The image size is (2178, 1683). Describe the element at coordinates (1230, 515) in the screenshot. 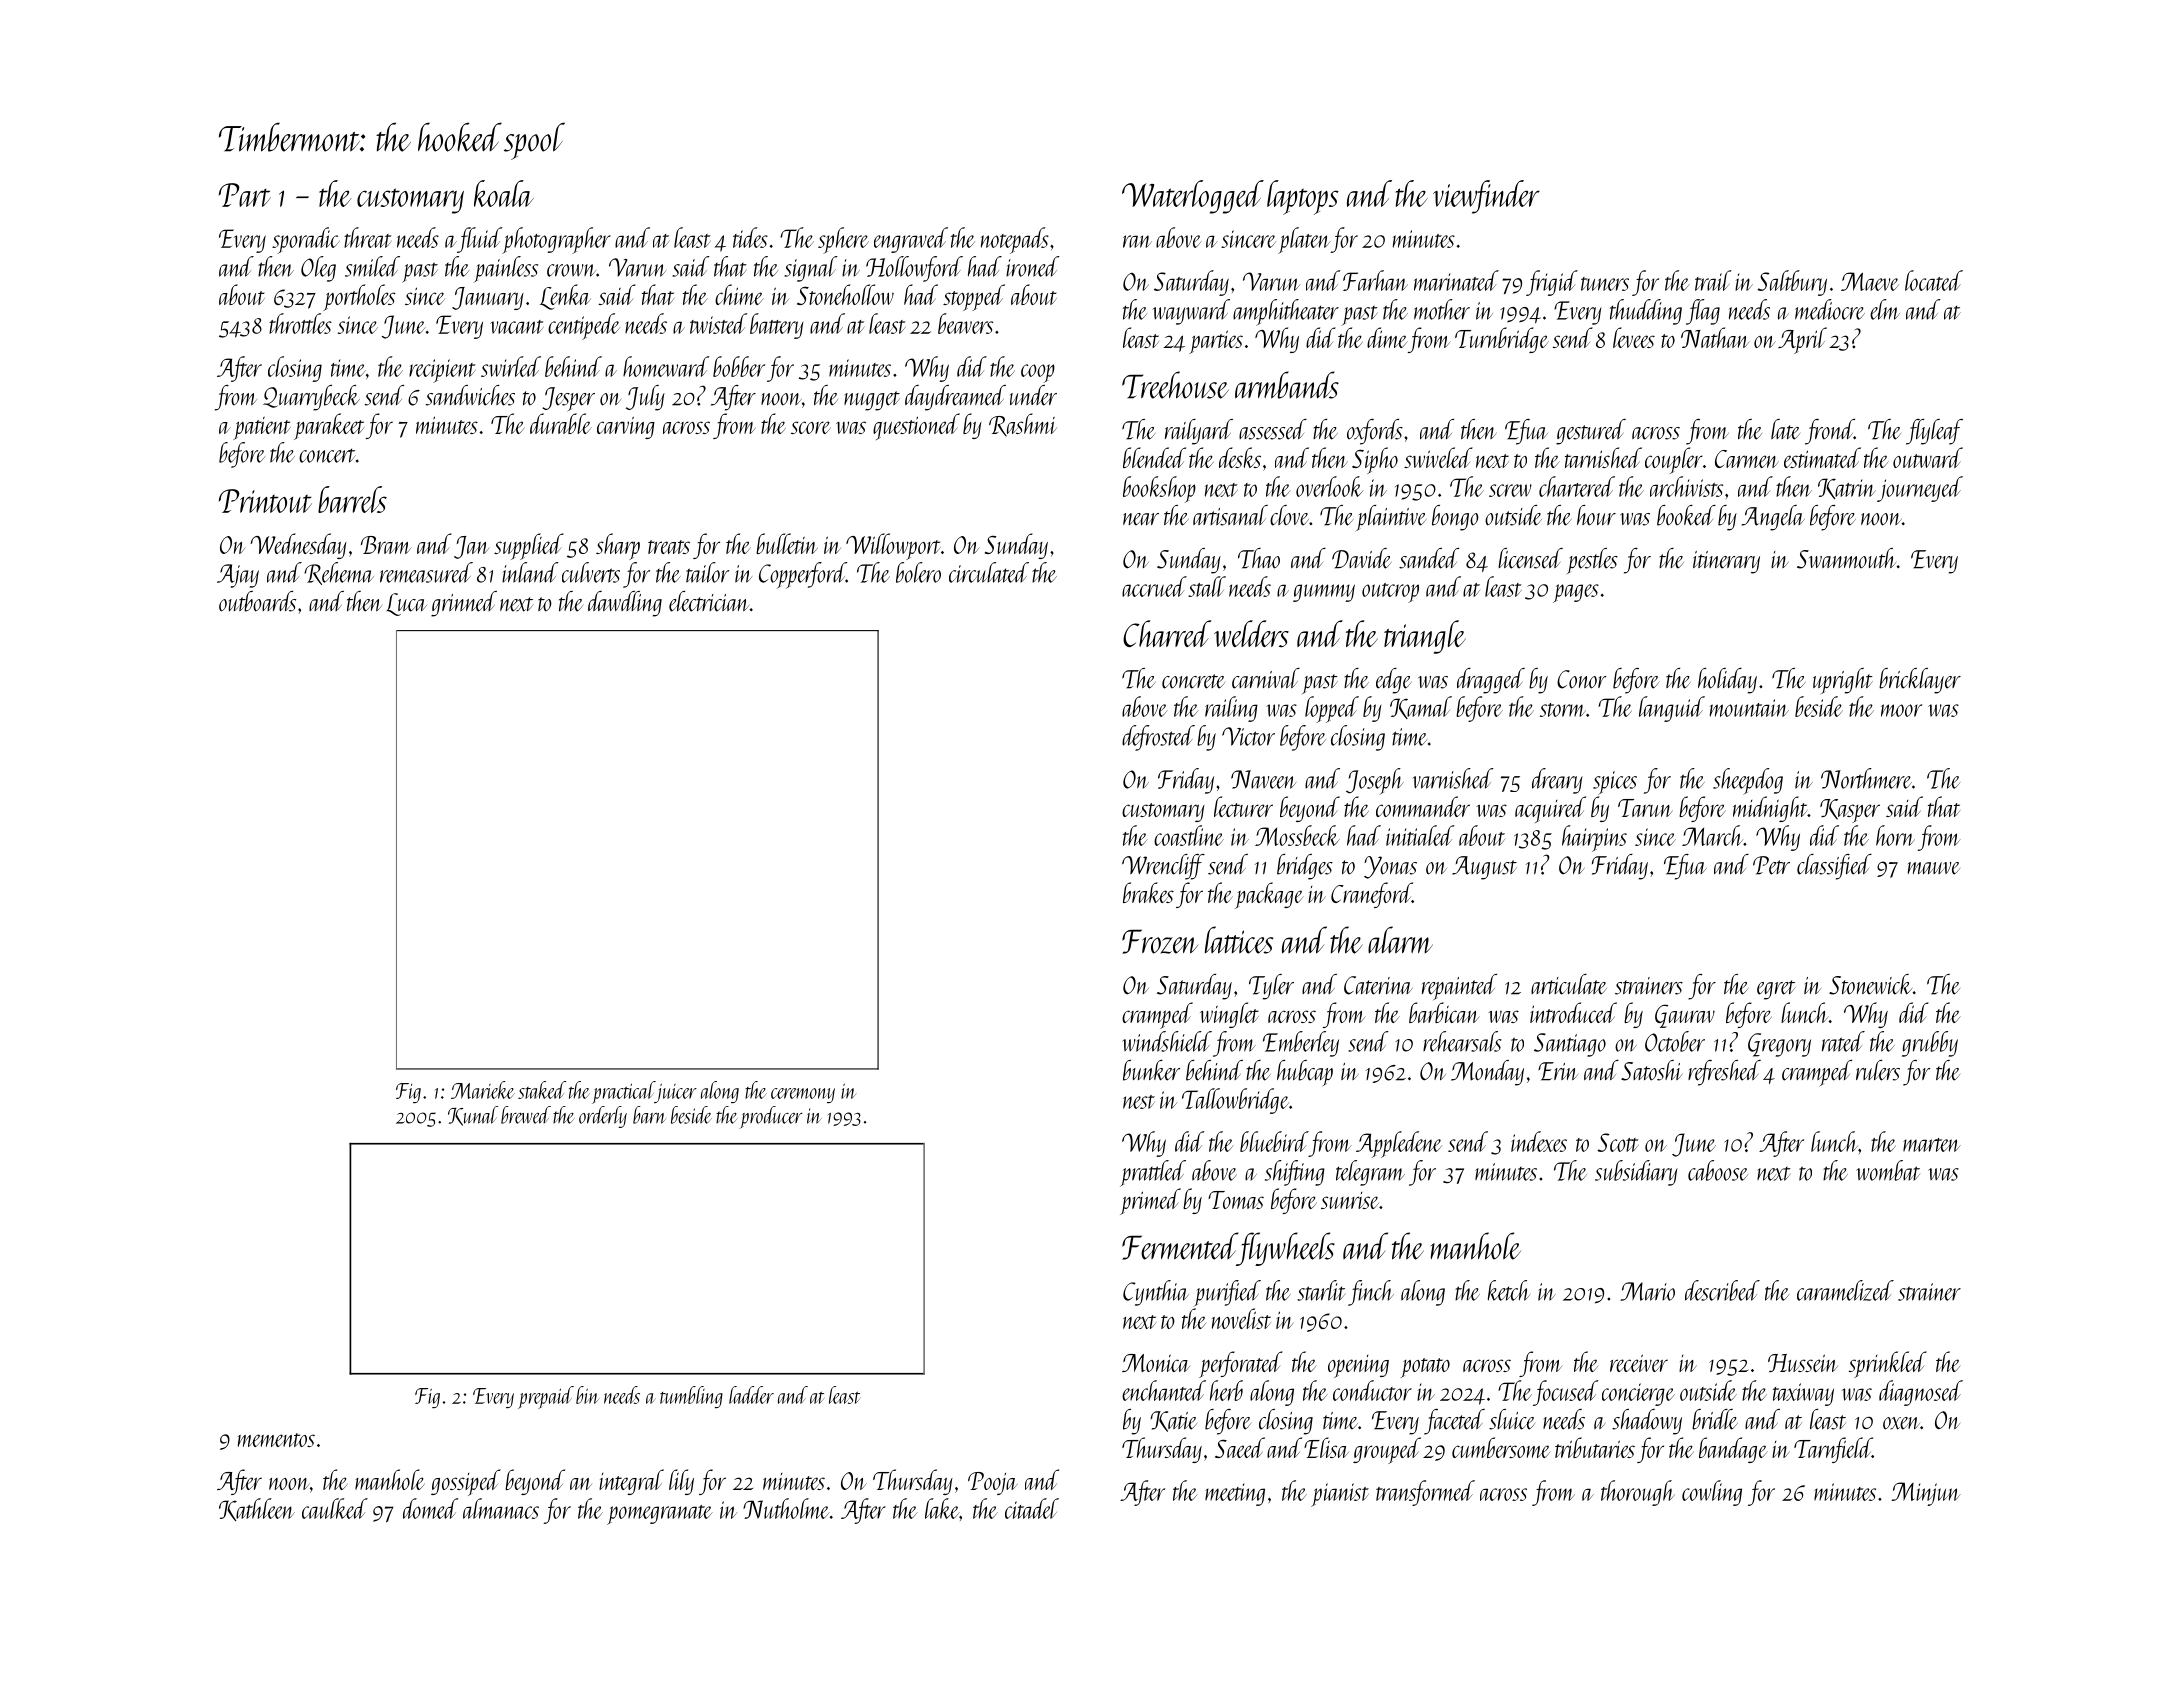

I see `artisanal` at that location.
